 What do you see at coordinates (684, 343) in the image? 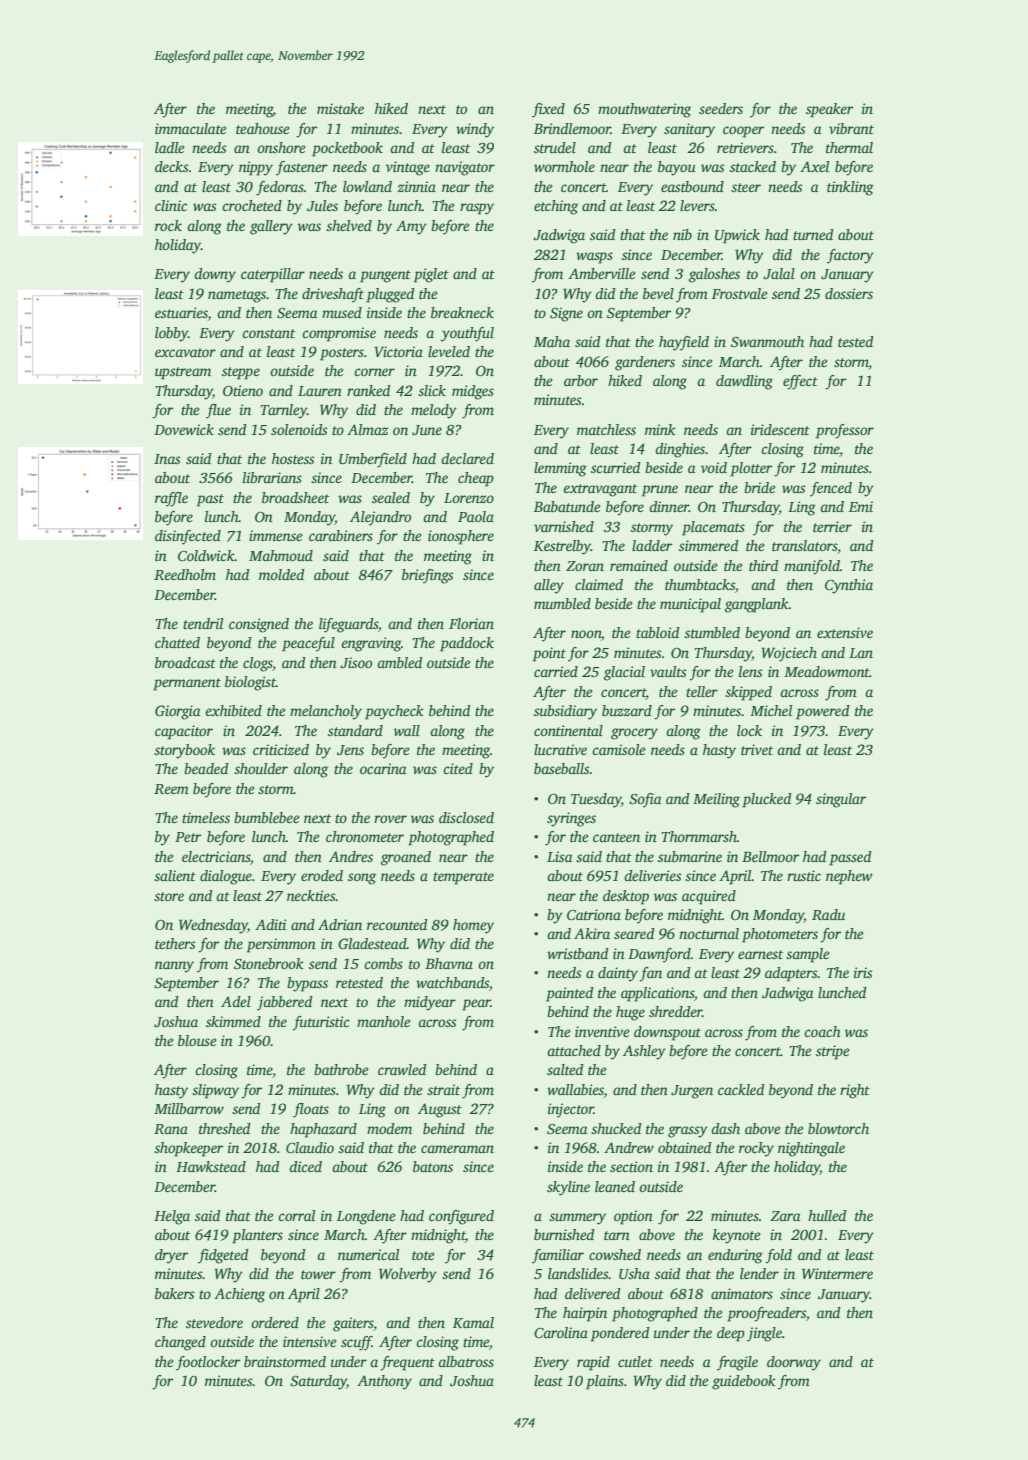
I see `hayfield` at bounding box center [684, 343].
